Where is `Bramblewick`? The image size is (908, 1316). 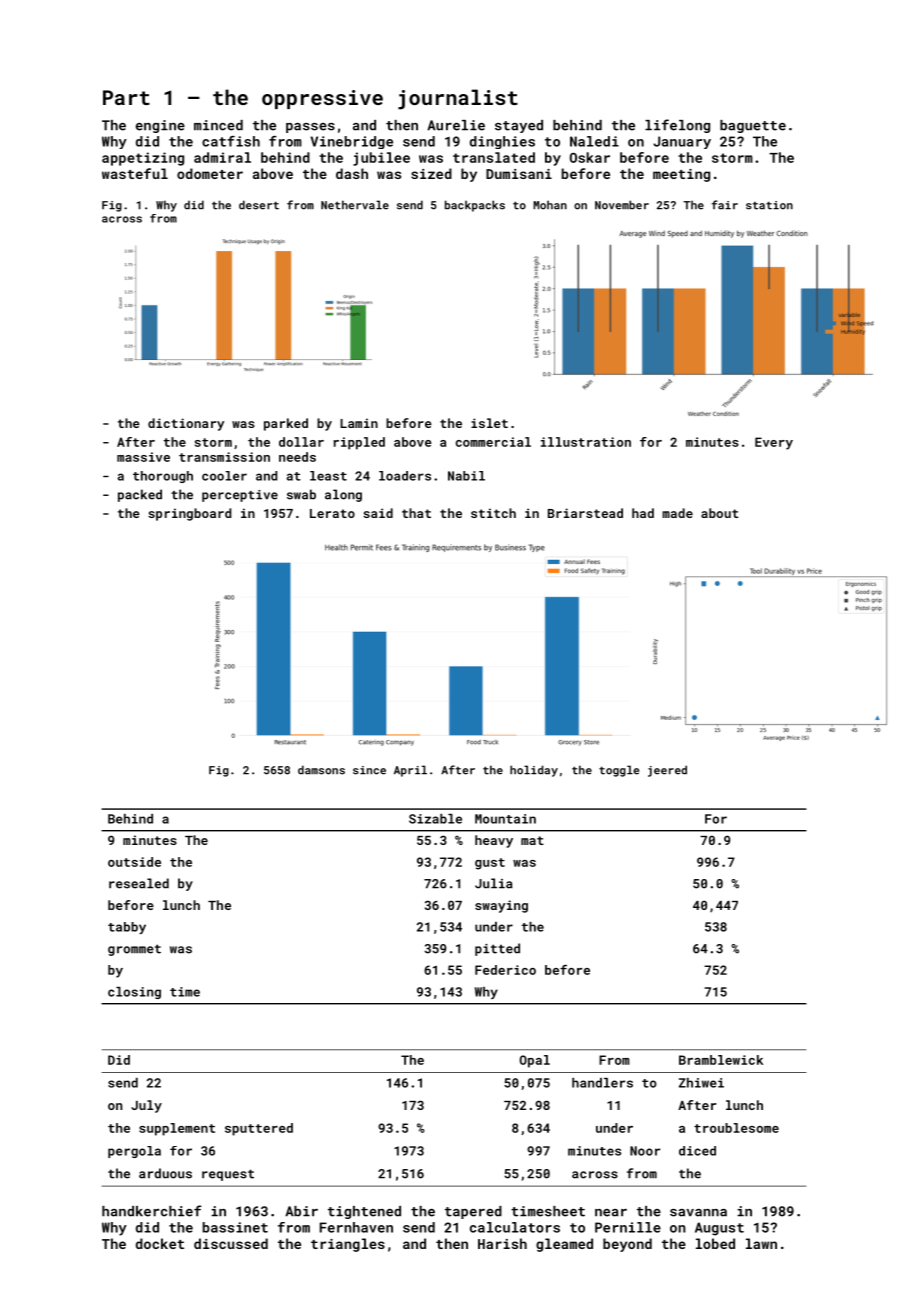
Bramblewick is located at coordinates (721, 1060).
